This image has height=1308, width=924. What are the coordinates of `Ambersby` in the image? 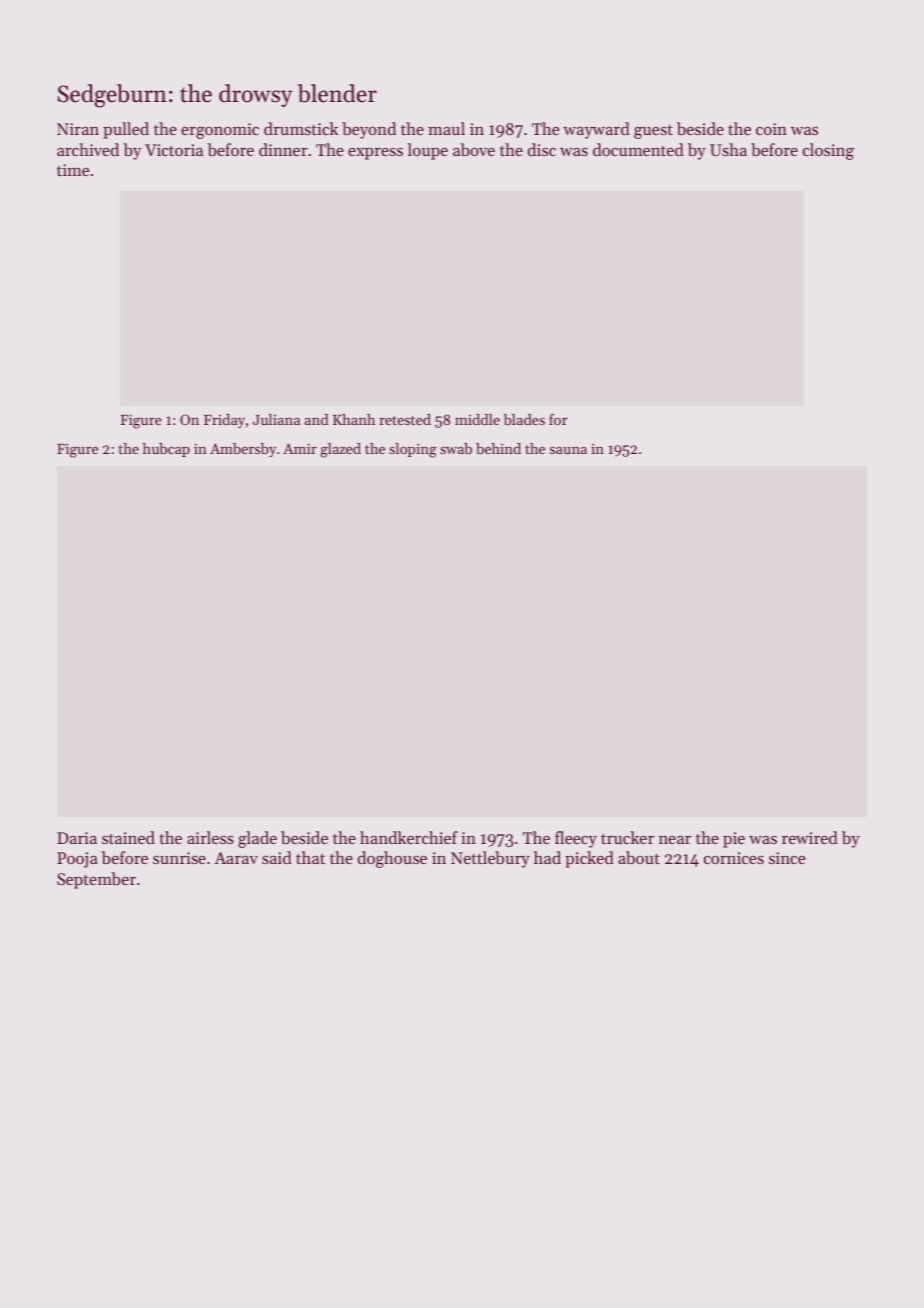 It's located at (243, 450).
